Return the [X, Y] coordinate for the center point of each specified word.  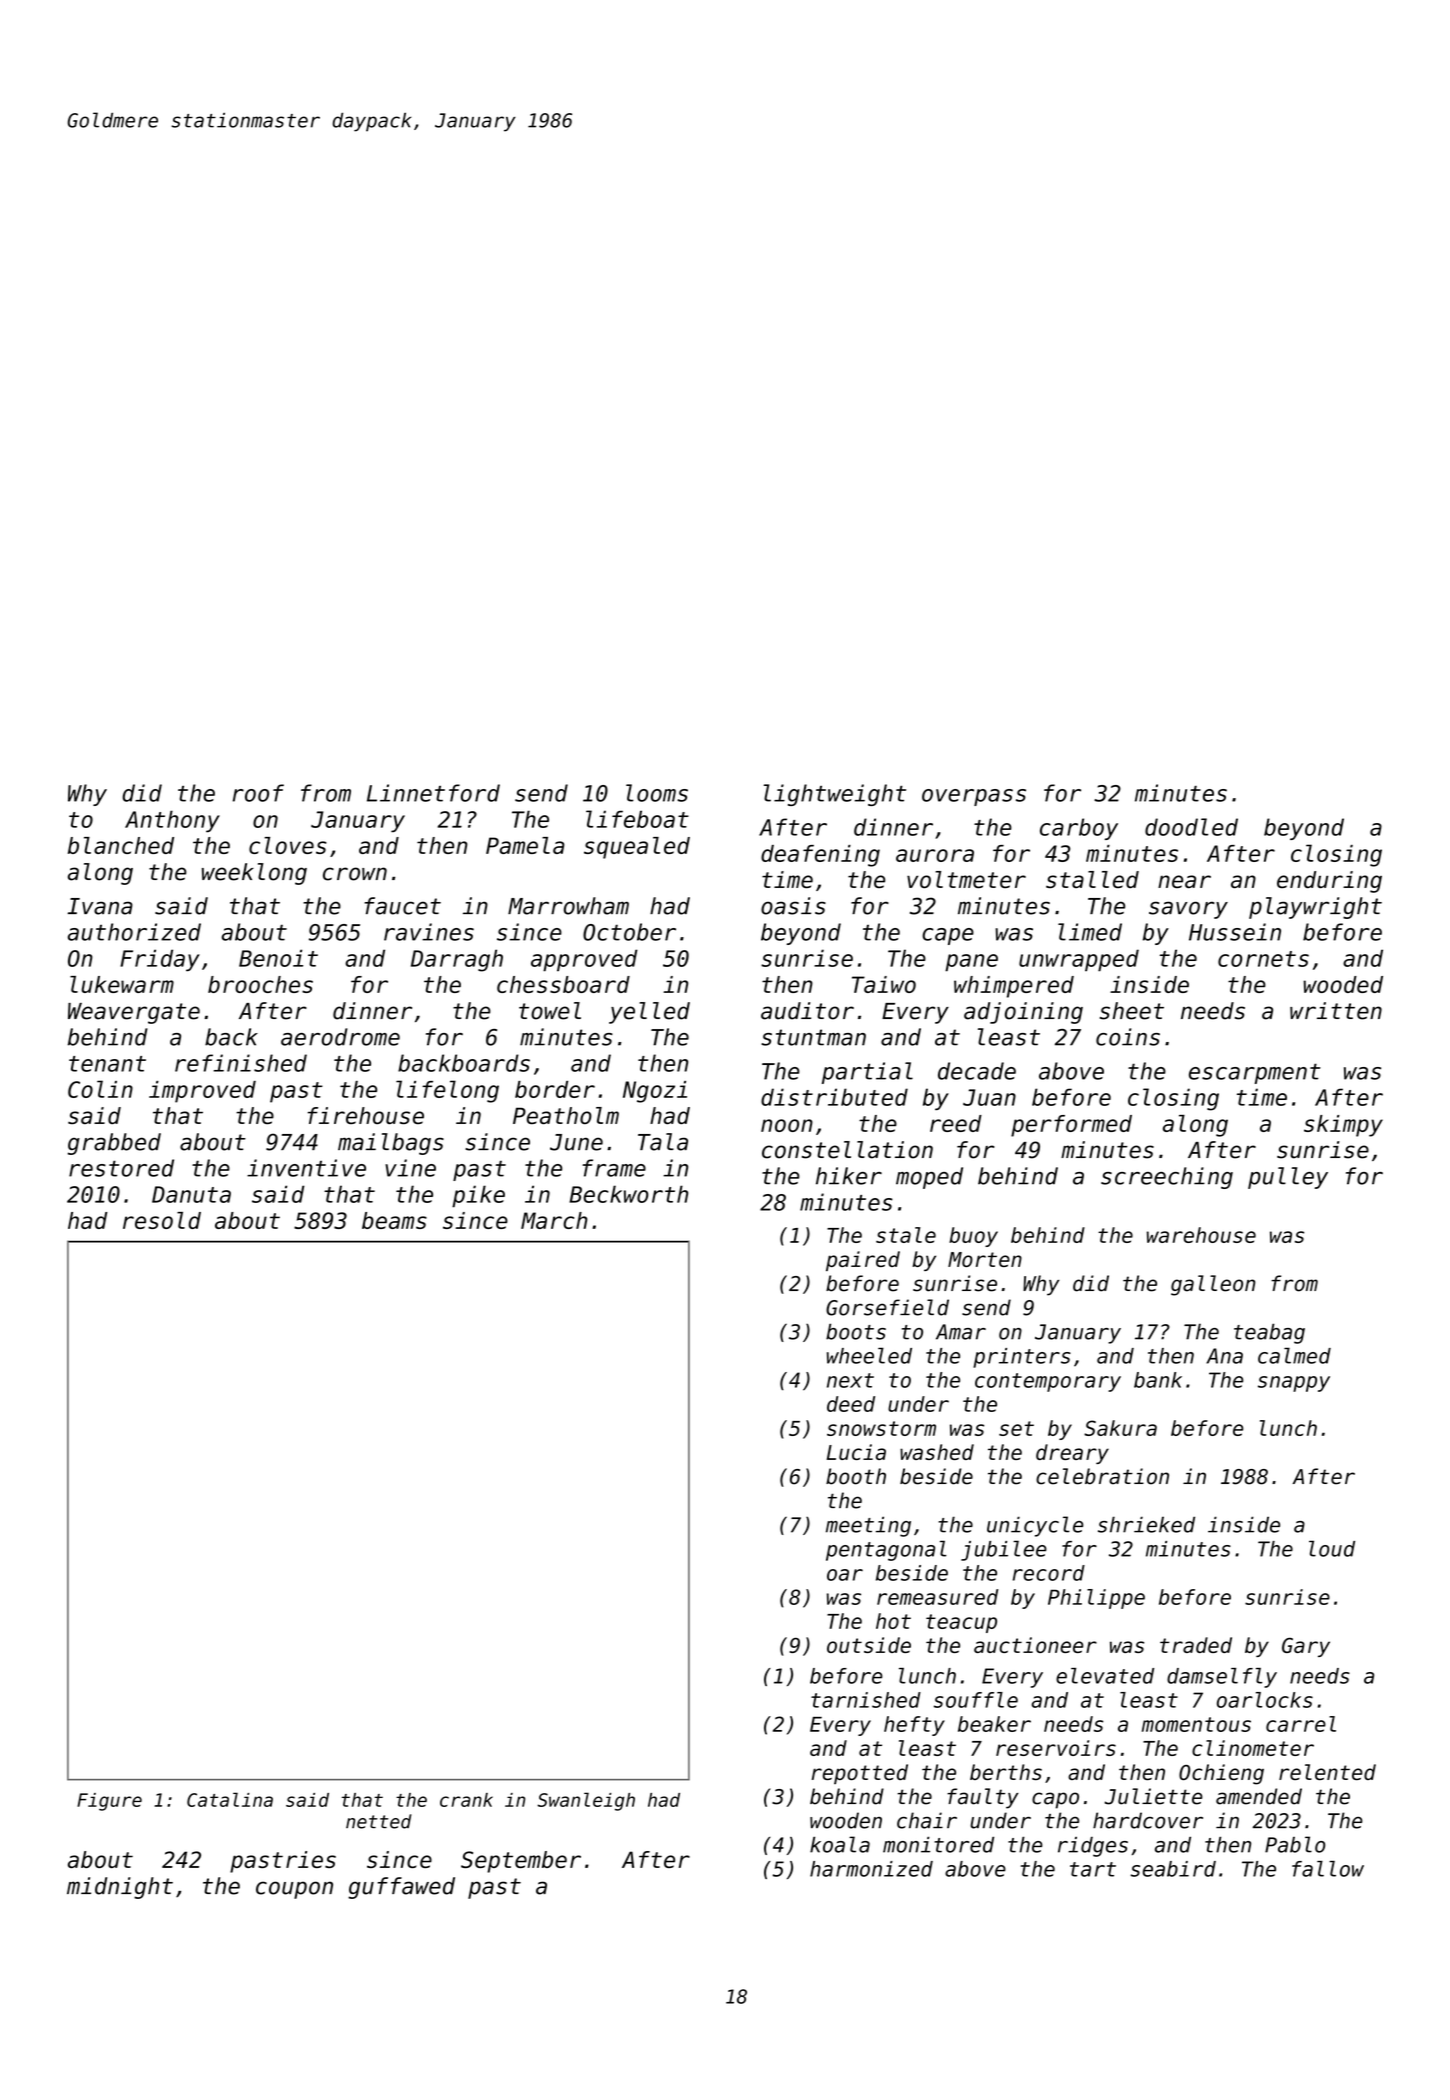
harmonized [871, 1869]
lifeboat [637, 819]
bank [1158, 1380]
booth [856, 1476]
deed [851, 1404]
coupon [294, 1890]
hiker [849, 1176]
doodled [1191, 827]
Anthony [172, 821]
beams [394, 1220]
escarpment [1254, 1073]
